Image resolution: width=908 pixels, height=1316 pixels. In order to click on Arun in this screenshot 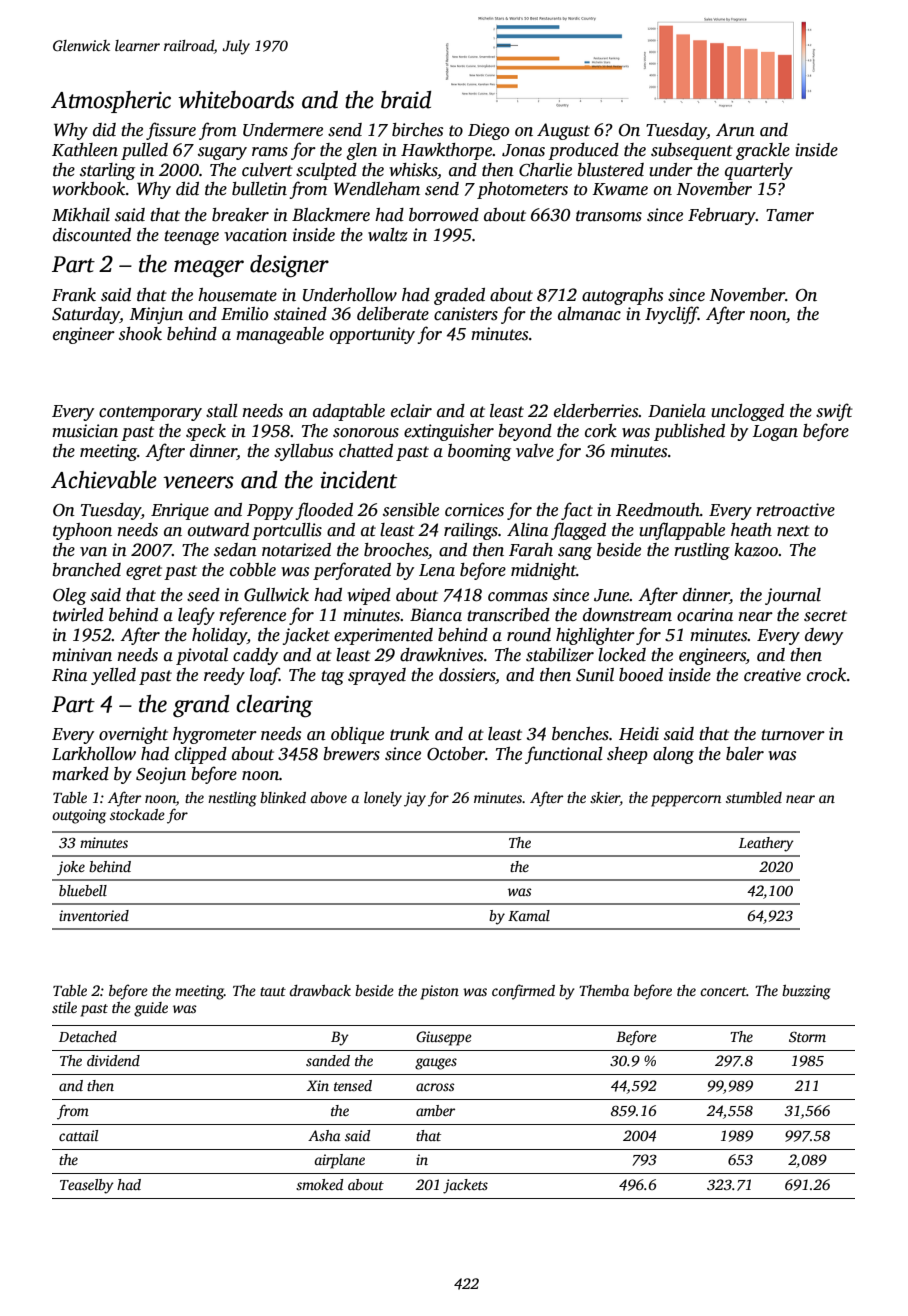, I will do `click(735, 130)`.
